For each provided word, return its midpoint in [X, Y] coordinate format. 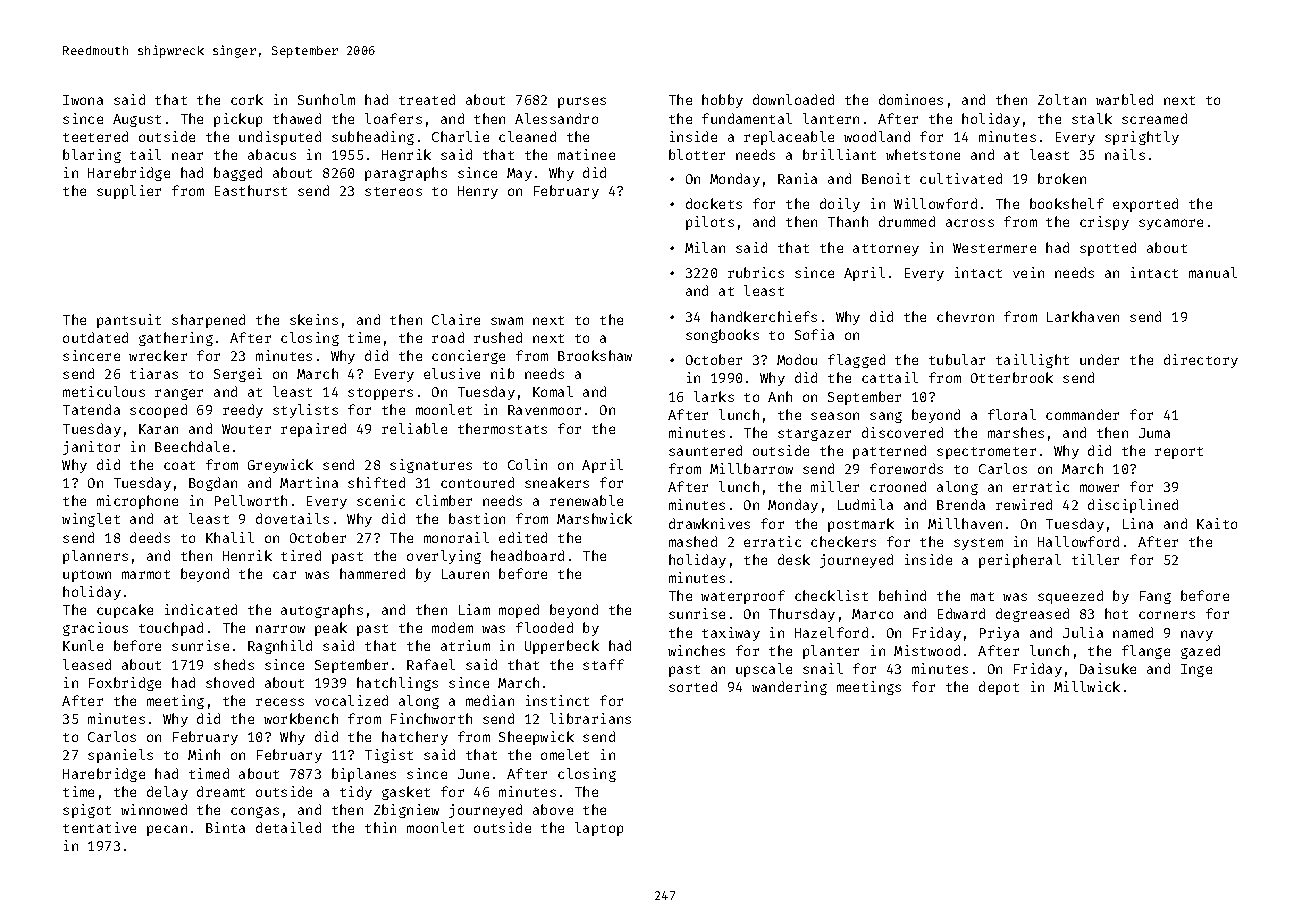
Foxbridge [125, 684]
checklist [831, 595]
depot [999, 688]
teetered [95, 136]
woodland [877, 136]
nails [1125, 154]
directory [1201, 361]
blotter [697, 154]
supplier [129, 192]
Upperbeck [562, 647]
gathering [176, 339]
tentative [99, 827]
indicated [201, 609]
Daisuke [1108, 668]
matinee [586, 154]
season [835, 416]
